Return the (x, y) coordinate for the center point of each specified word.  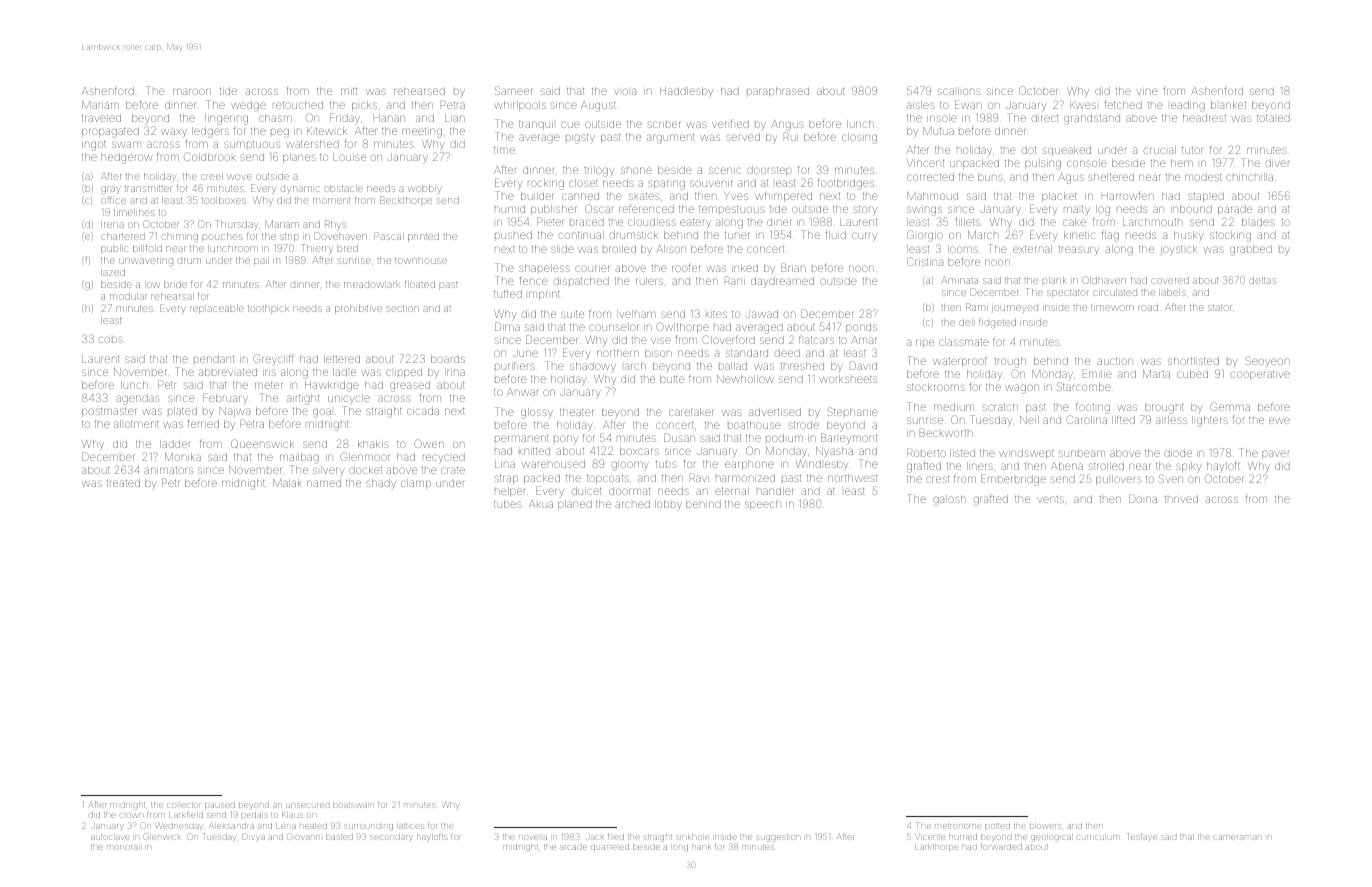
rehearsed (419, 91)
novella (533, 837)
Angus (787, 125)
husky (1189, 236)
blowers (1045, 826)
